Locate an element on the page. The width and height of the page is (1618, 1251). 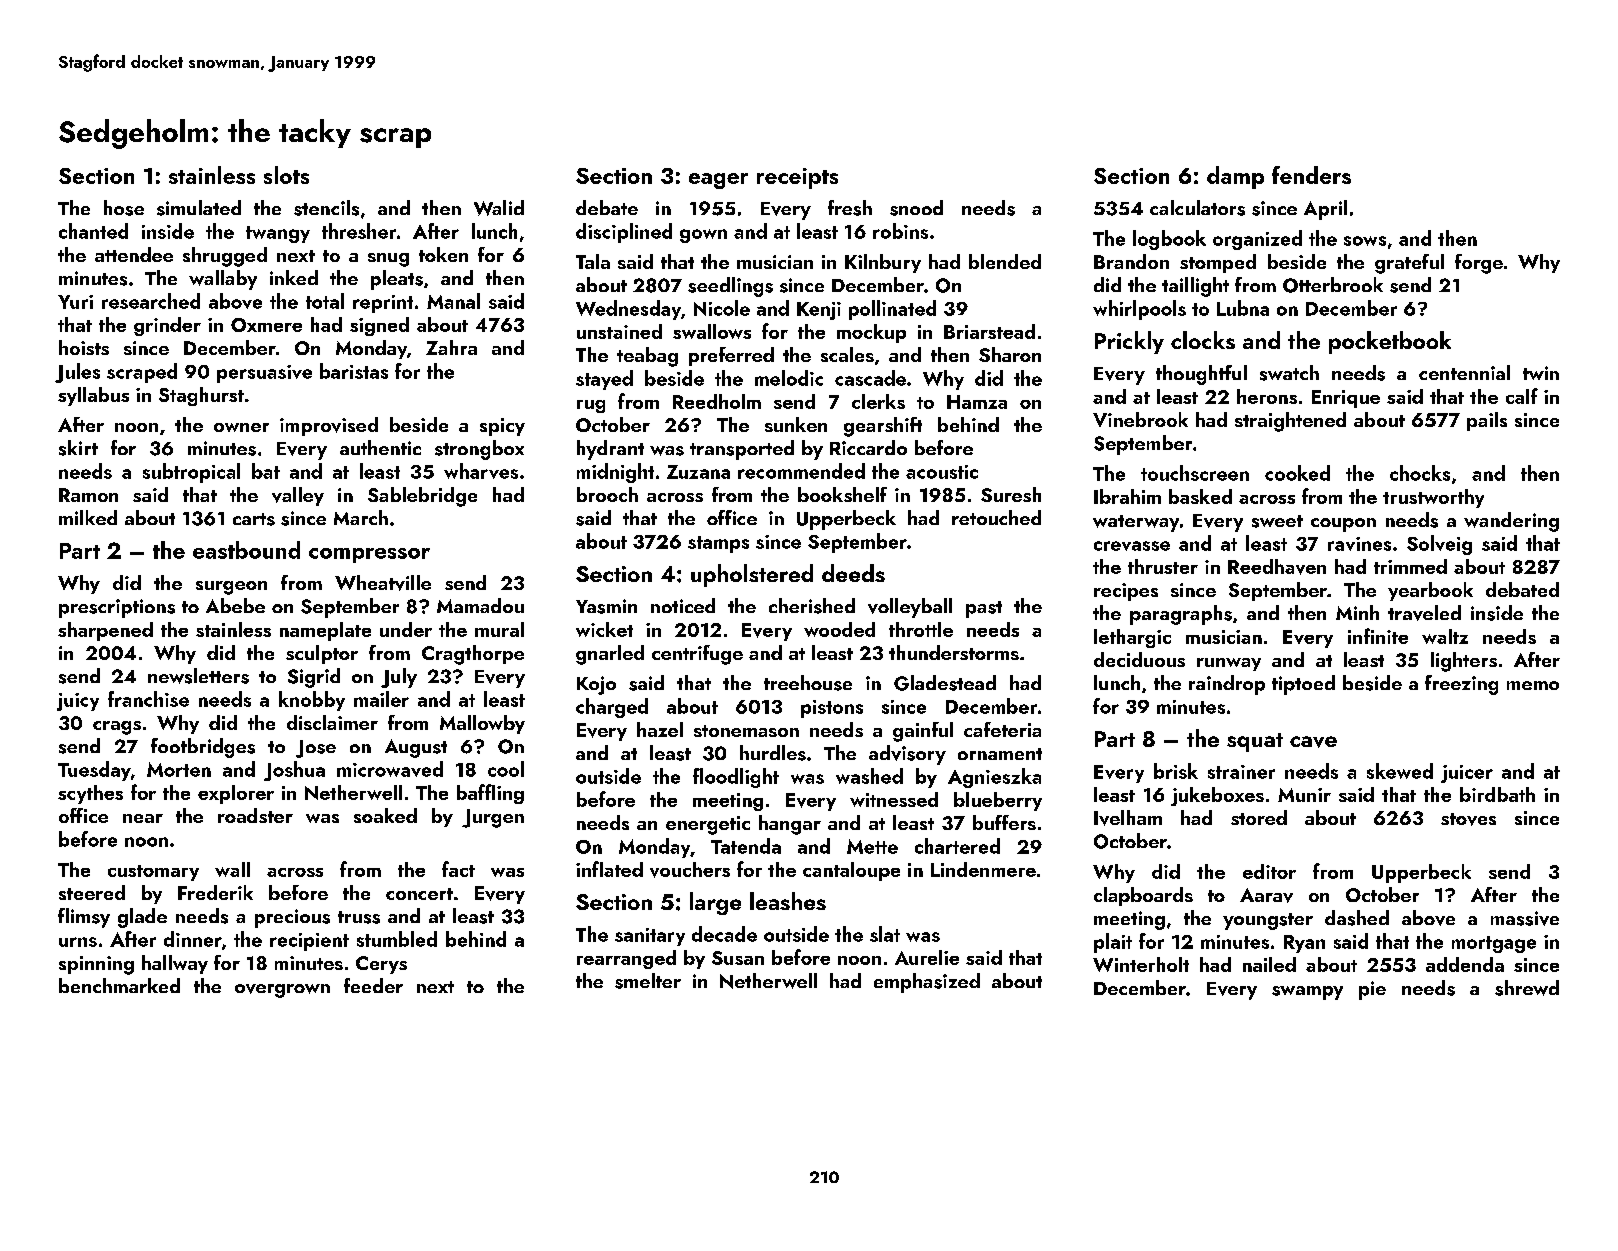
pocketbook is located at coordinates (1390, 342).
